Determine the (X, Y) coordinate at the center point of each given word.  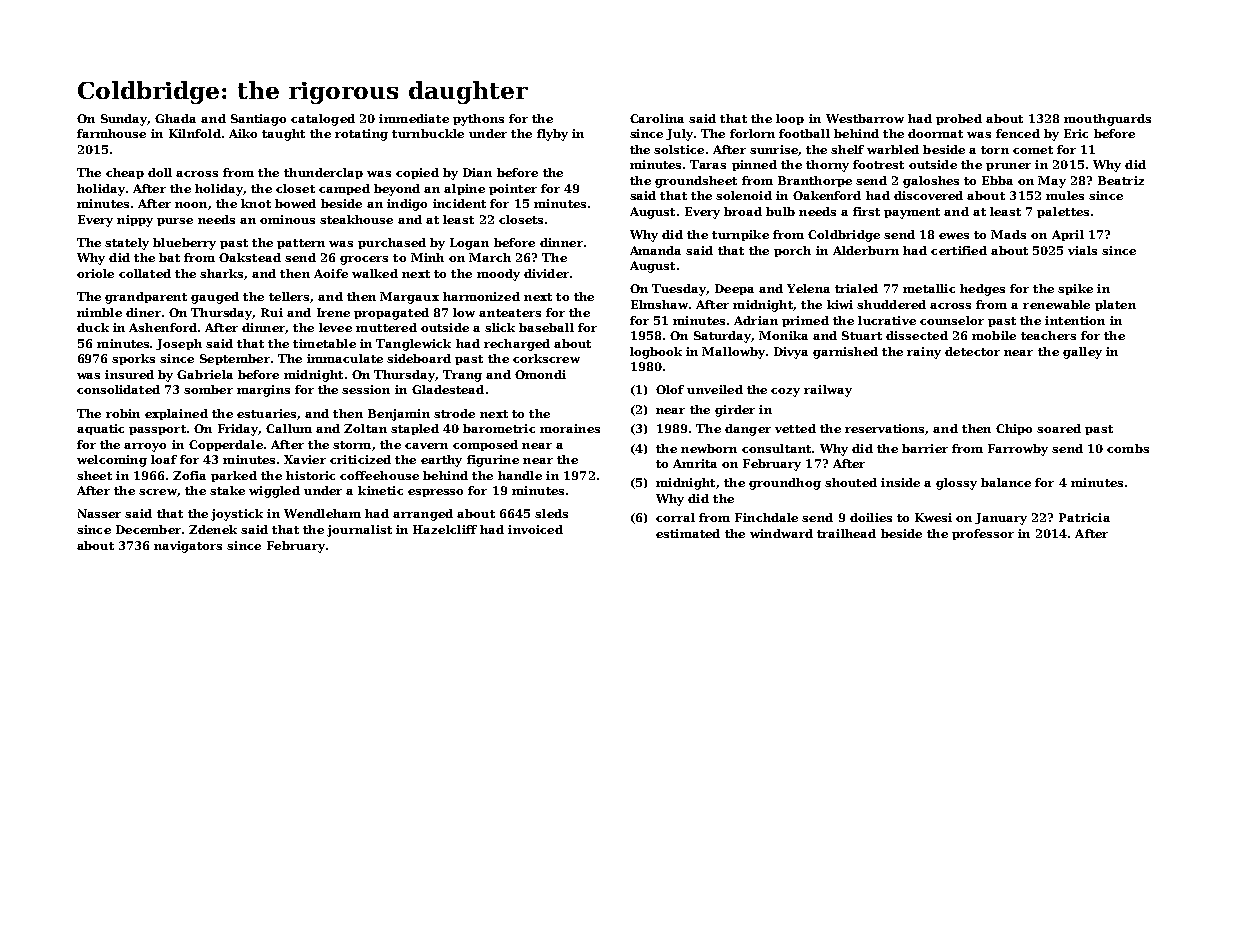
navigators (188, 547)
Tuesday (679, 290)
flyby (552, 135)
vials (1082, 250)
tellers (289, 296)
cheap (125, 173)
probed (959, 119)
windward (781, 533)
